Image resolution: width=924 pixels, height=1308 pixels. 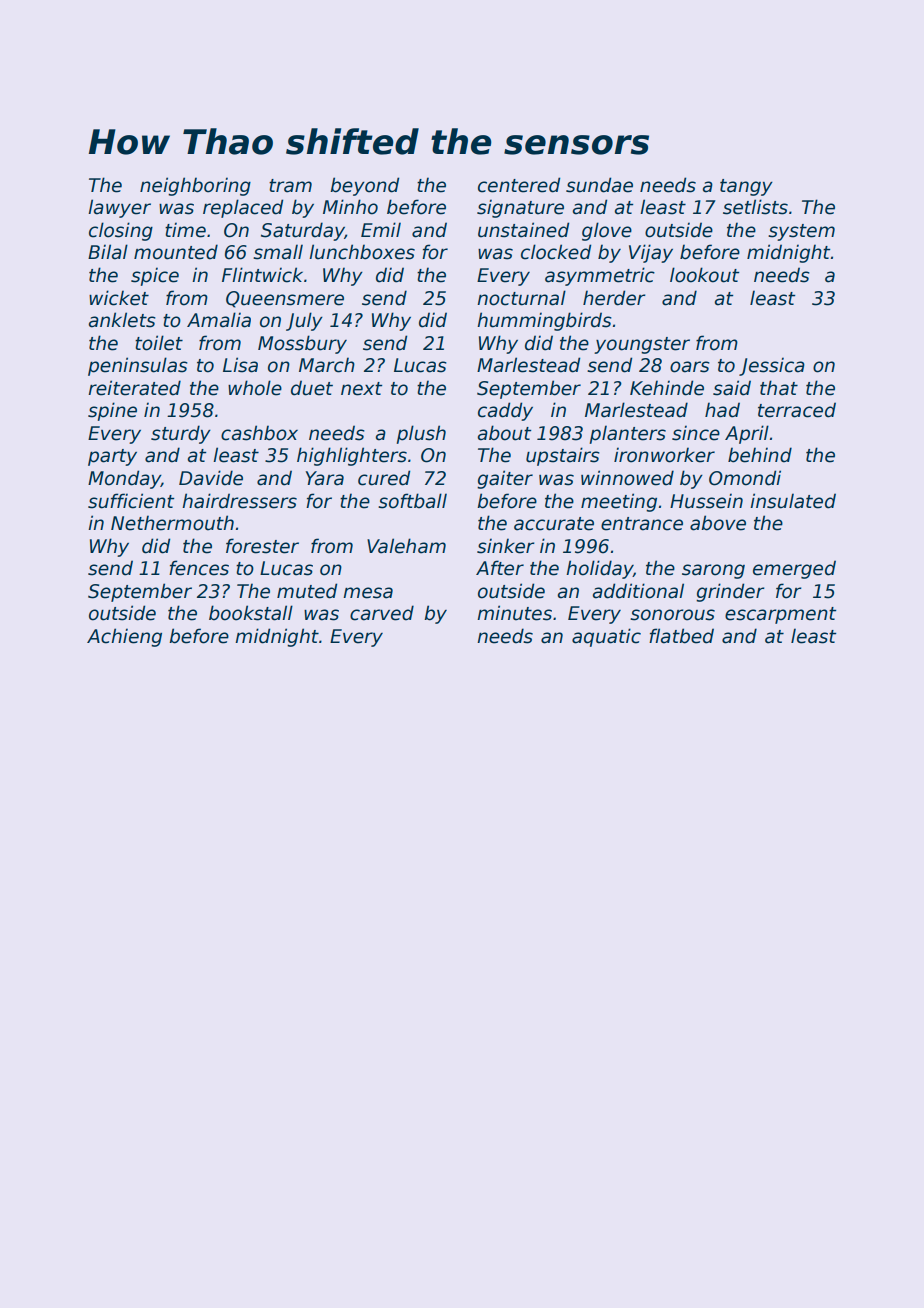 I want to click on Flintwick, so click(x=262, y=275).
